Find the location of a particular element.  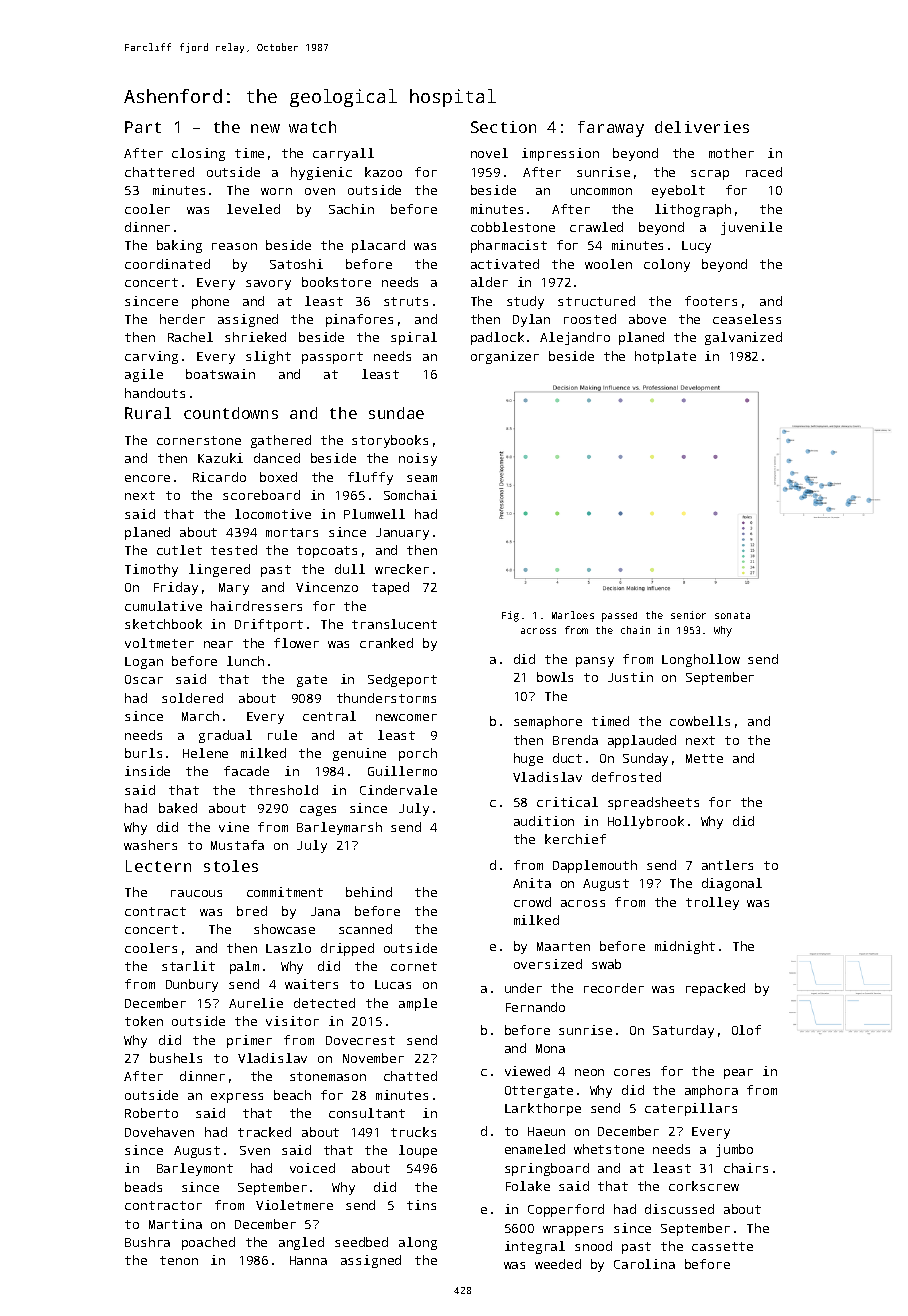

chairs is located at coordinates (746, 1168).
